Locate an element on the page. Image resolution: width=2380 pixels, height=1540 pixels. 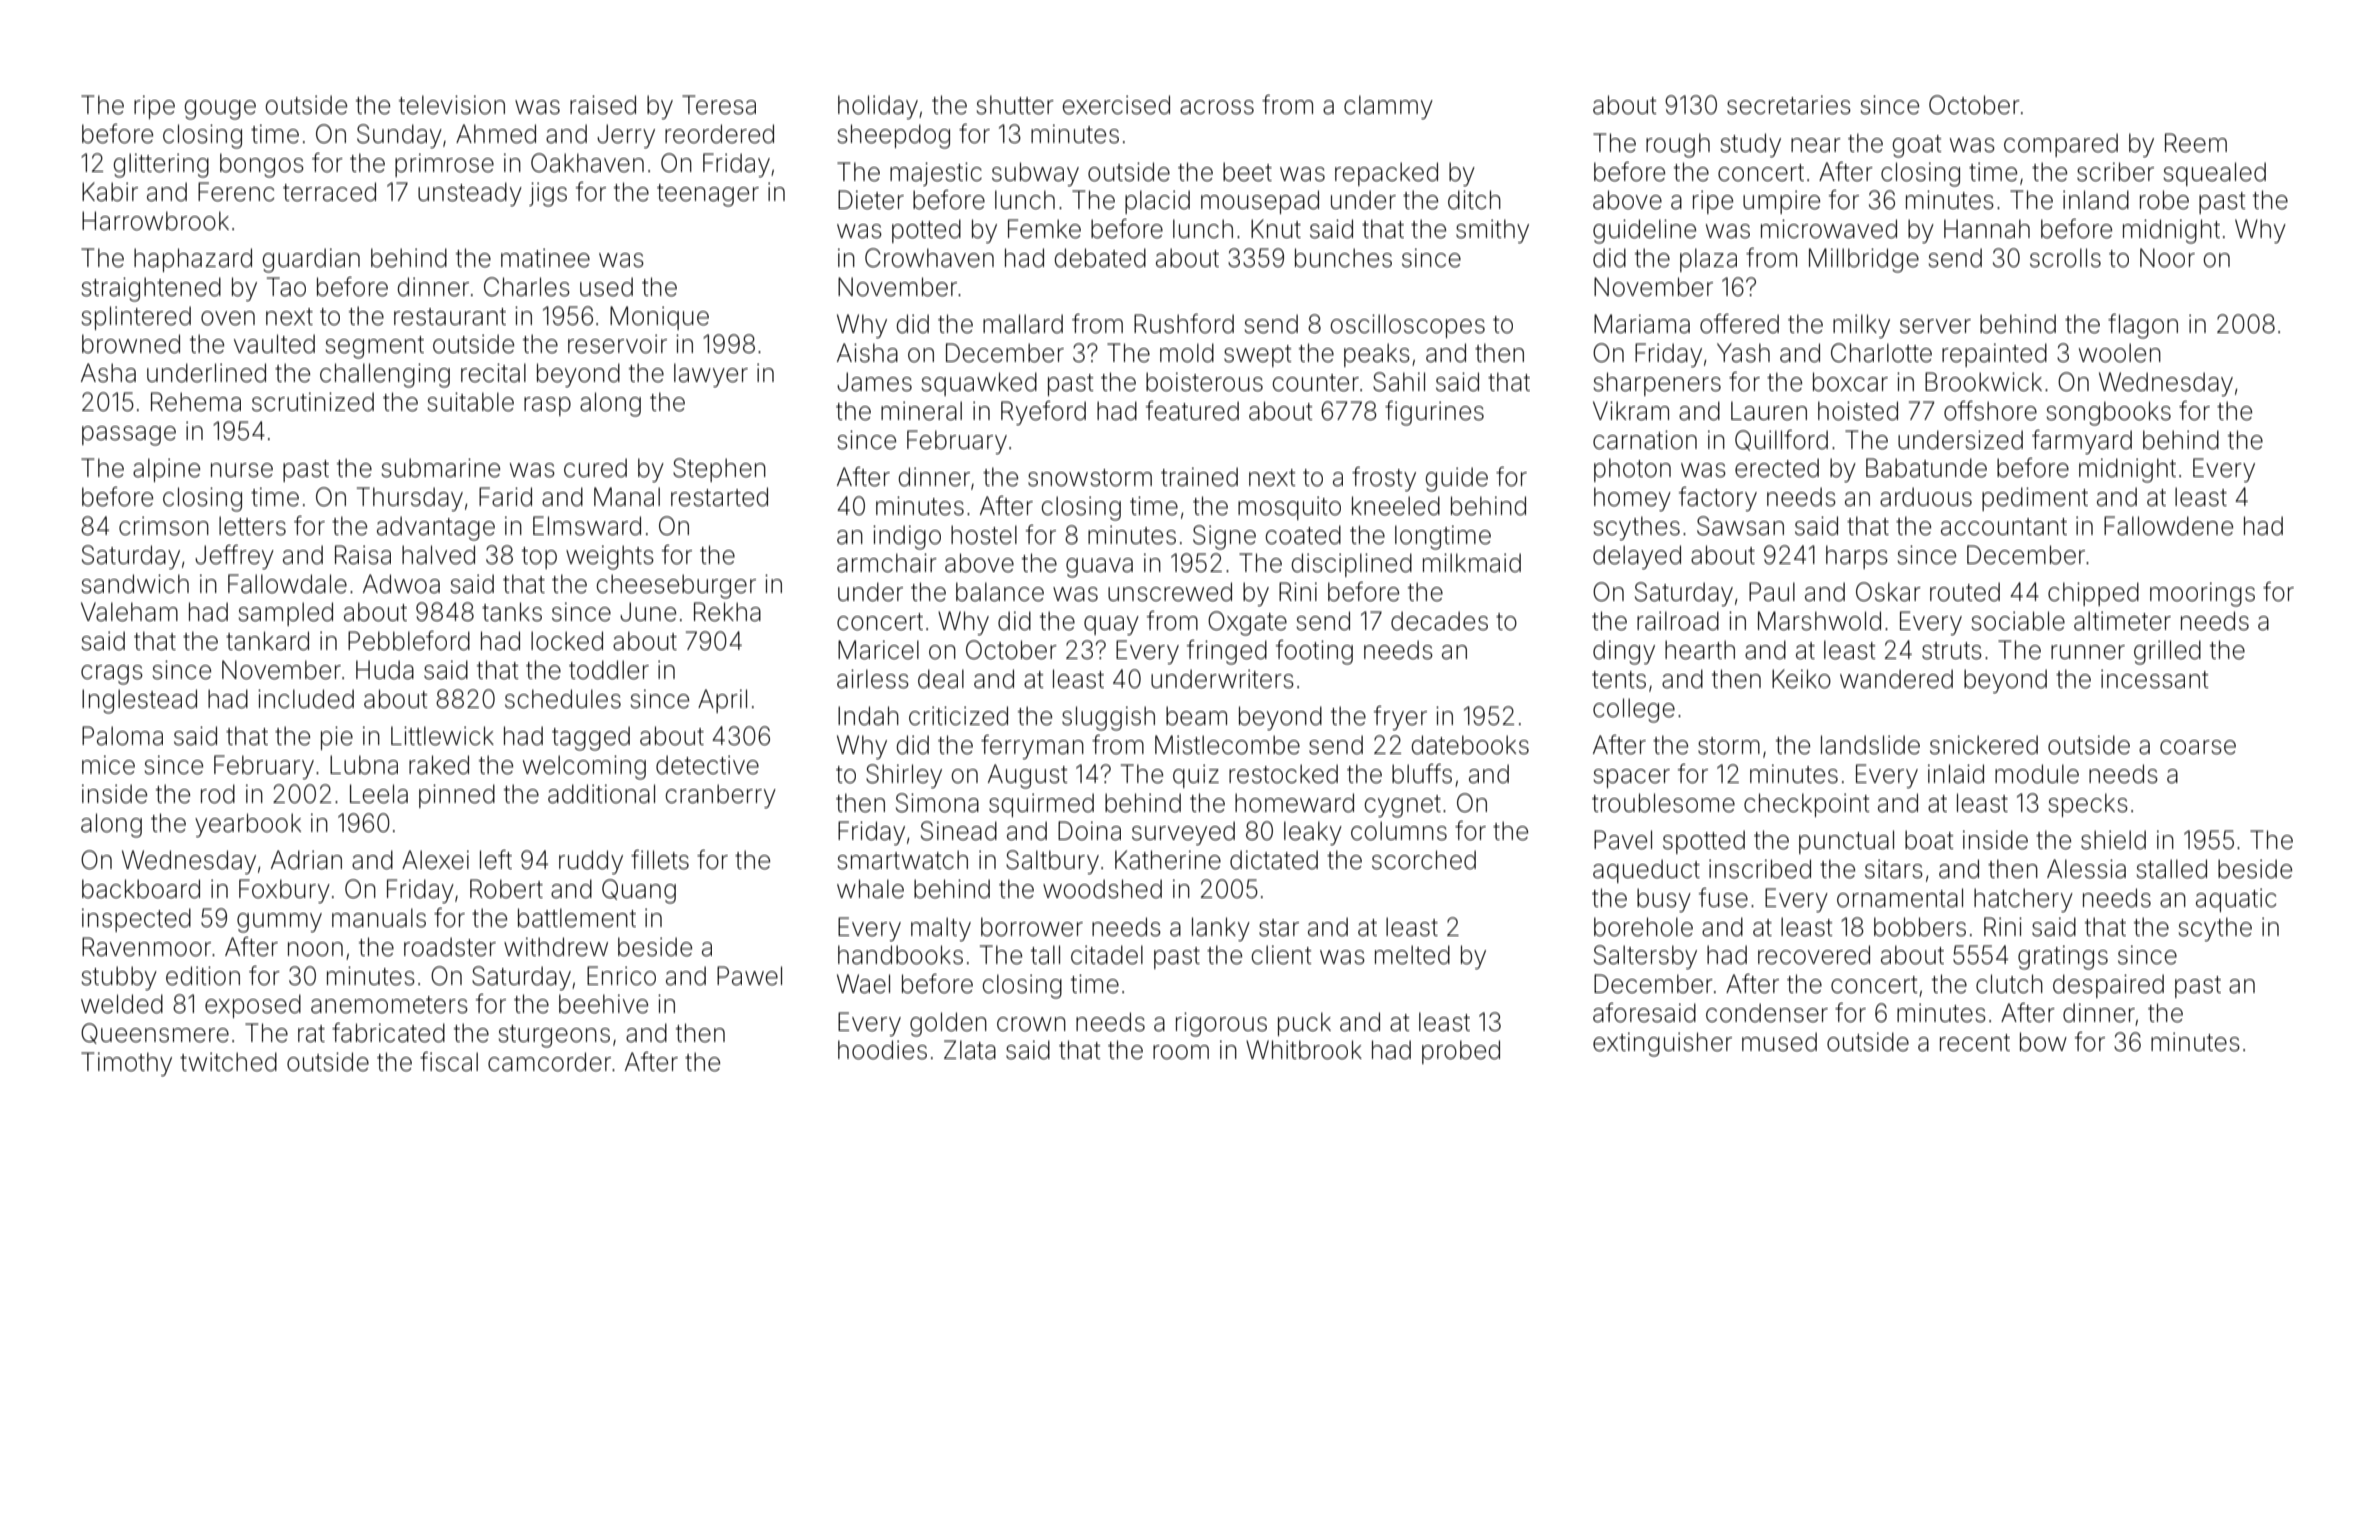
boat is located at coordinates (1929, 840).
